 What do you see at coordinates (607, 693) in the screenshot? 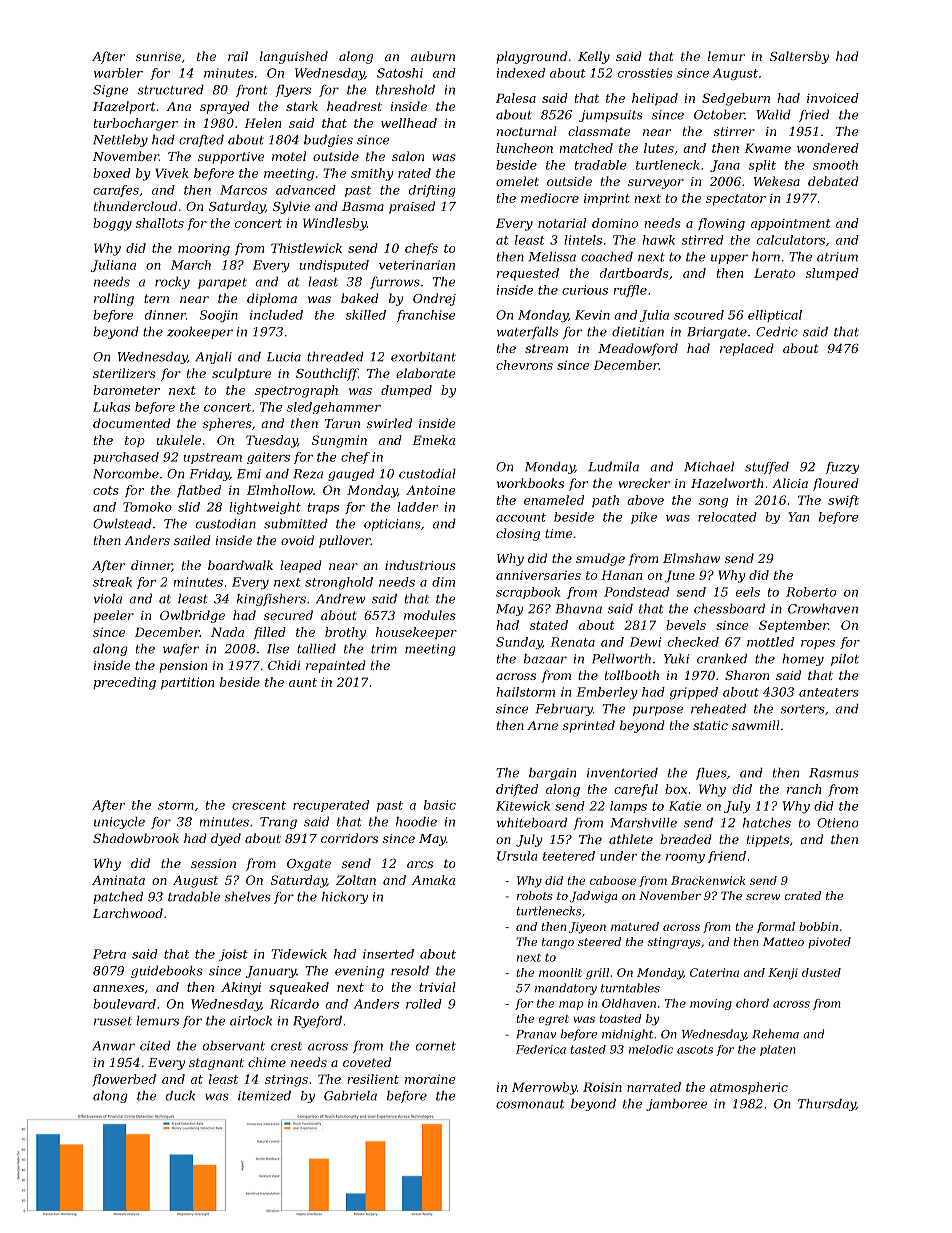
I see `Emberley` at bounding box center [607, 693].
